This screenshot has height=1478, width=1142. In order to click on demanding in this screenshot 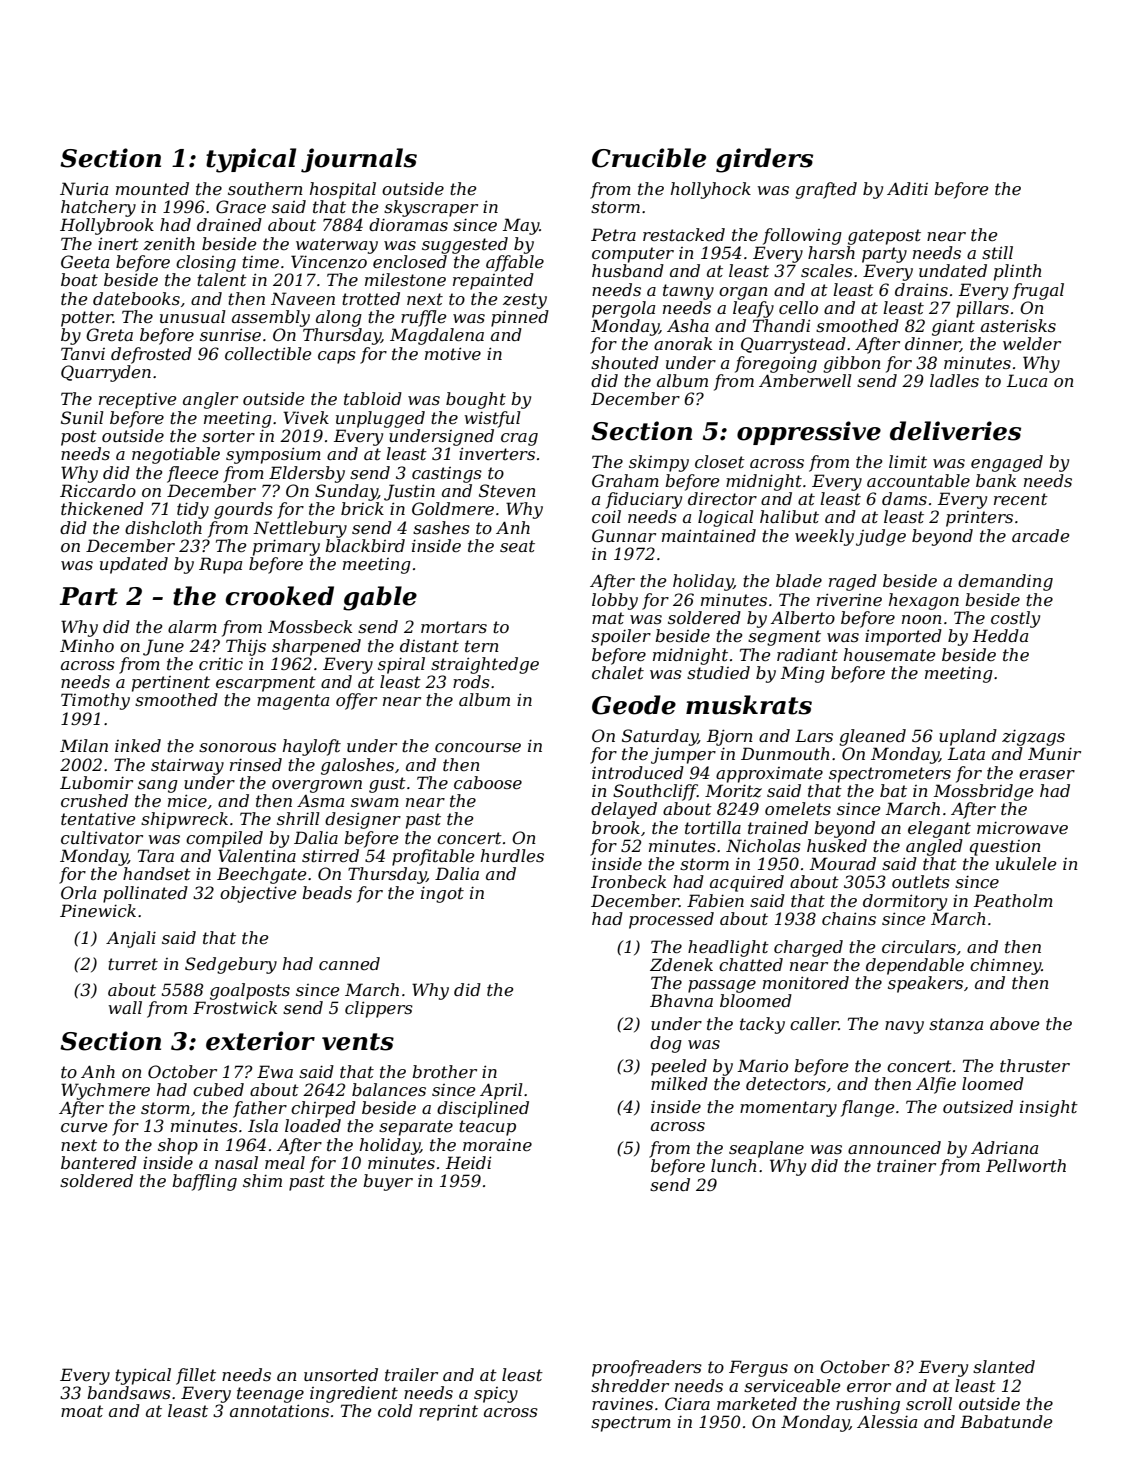, I will do `click(1005, 582)`.
